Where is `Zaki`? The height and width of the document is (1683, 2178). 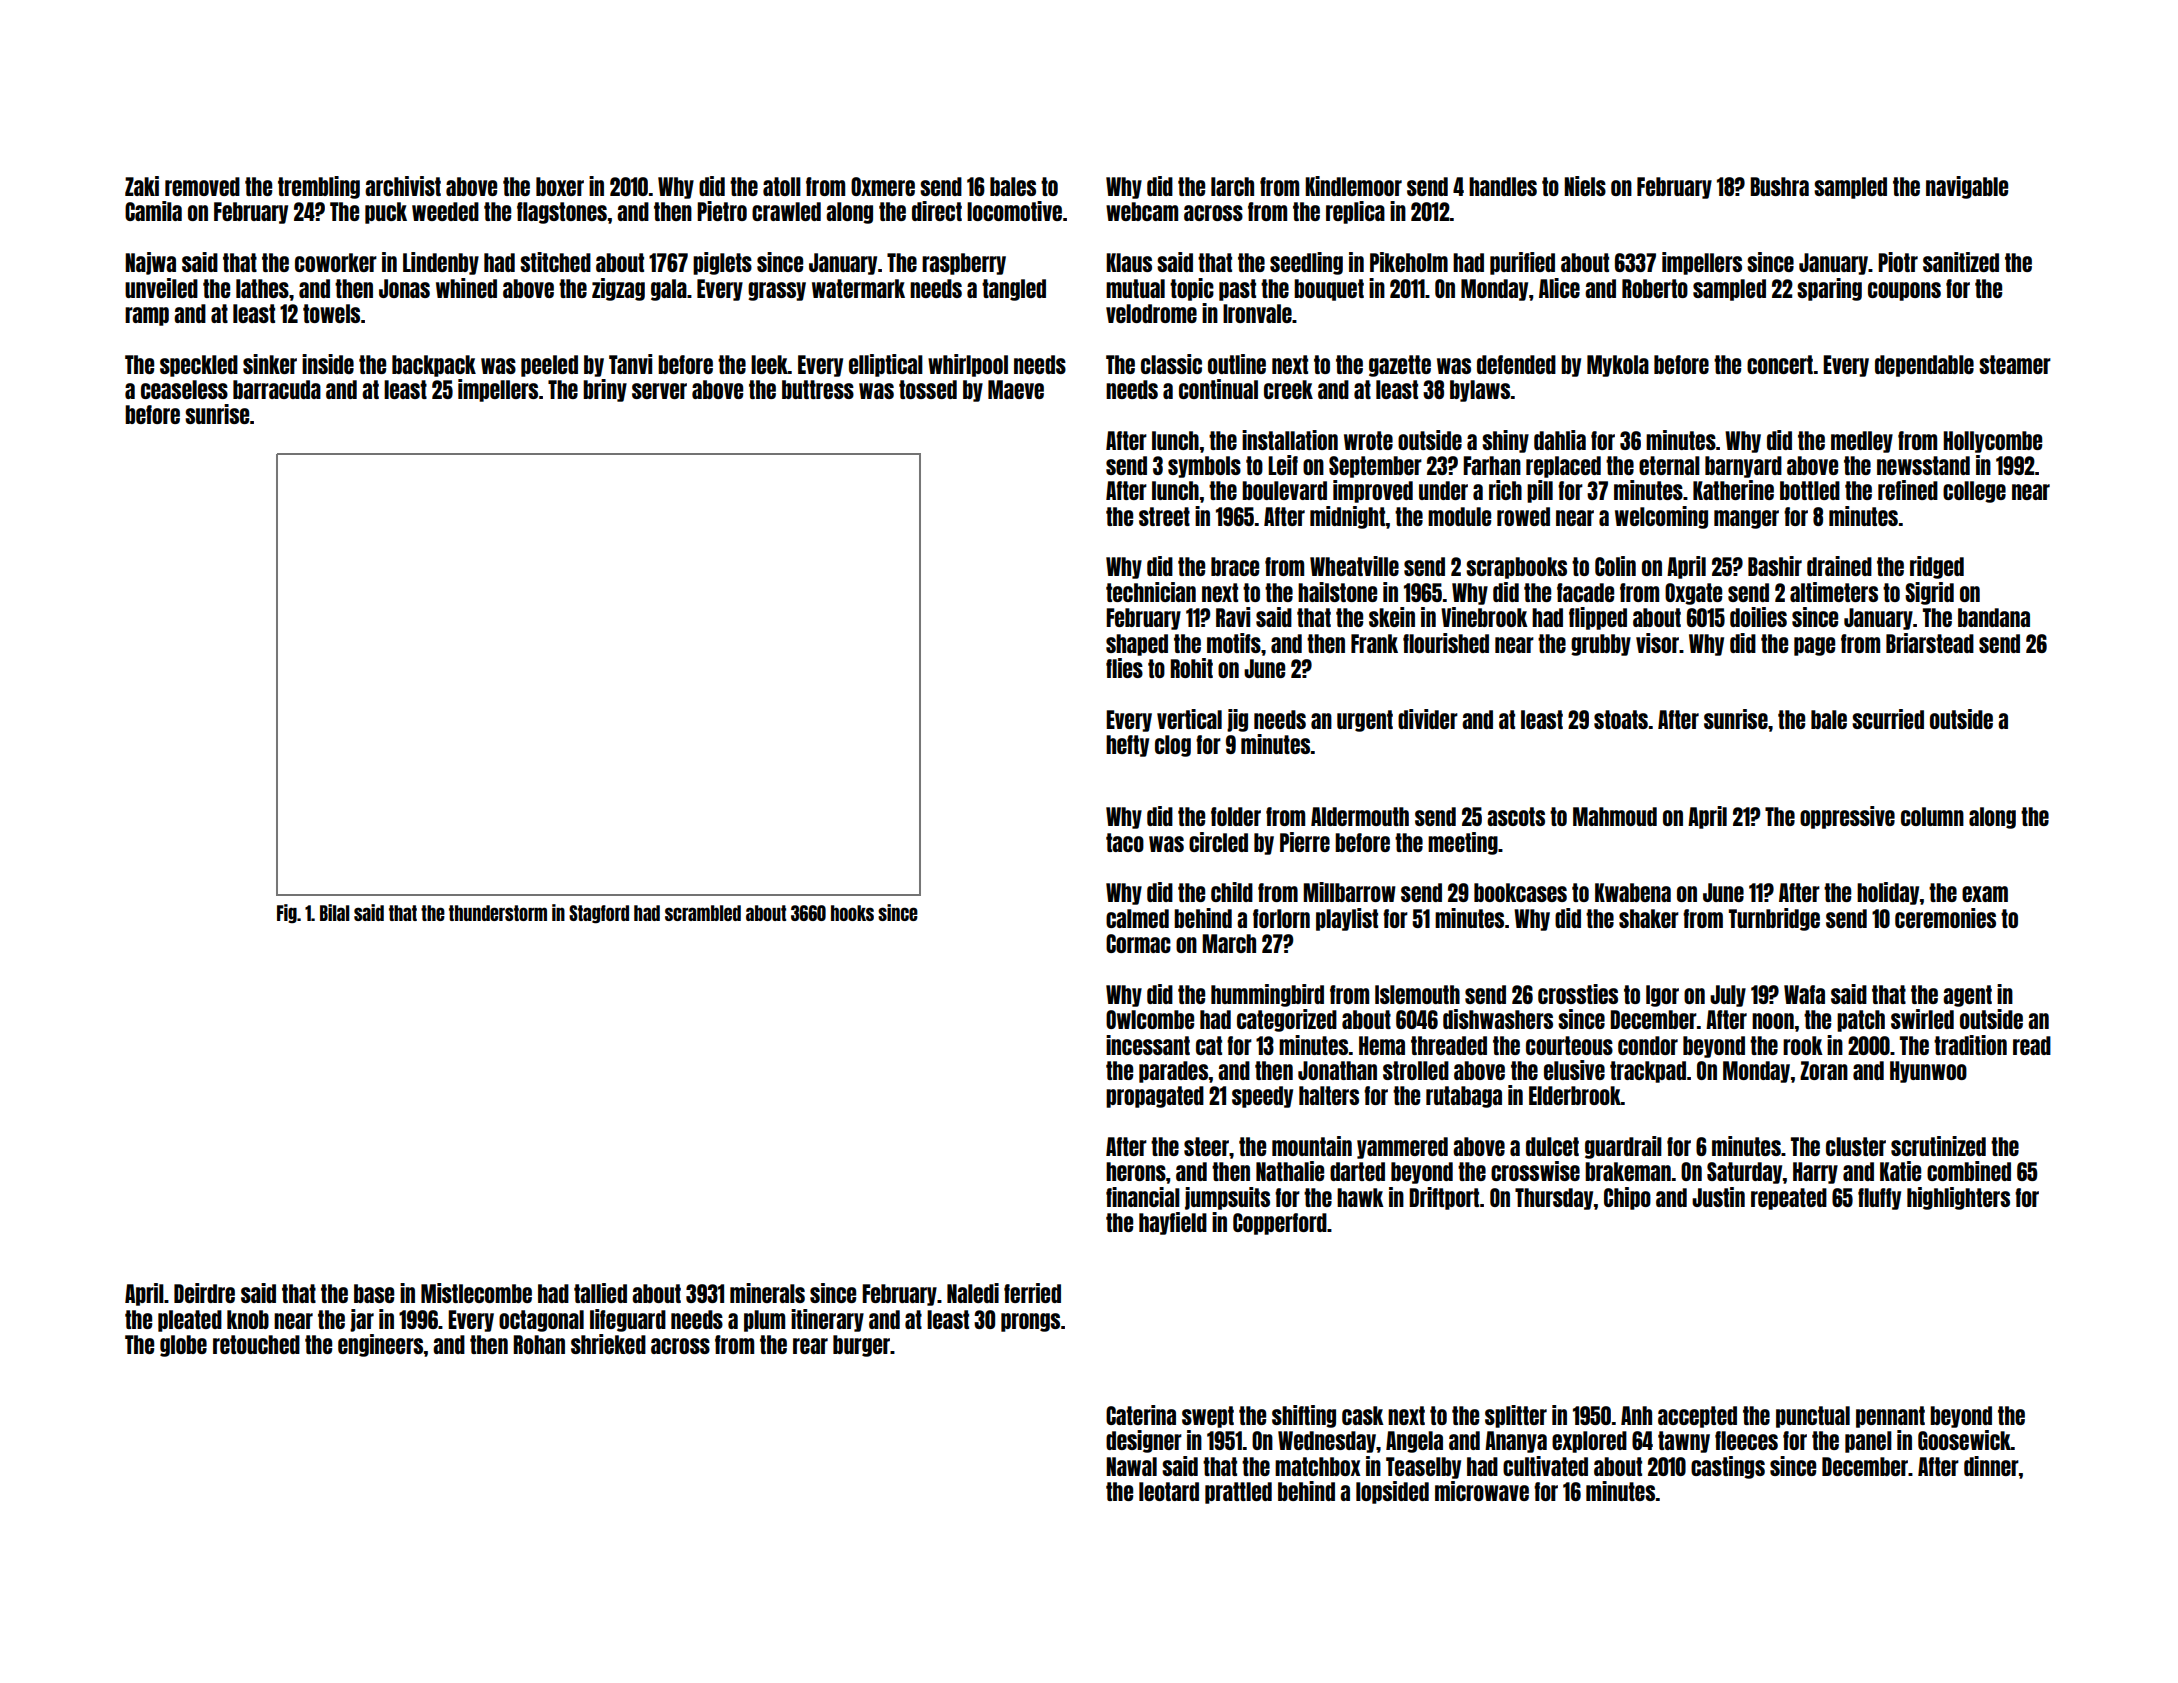
Zaki is located at coordinates (142, 186).
